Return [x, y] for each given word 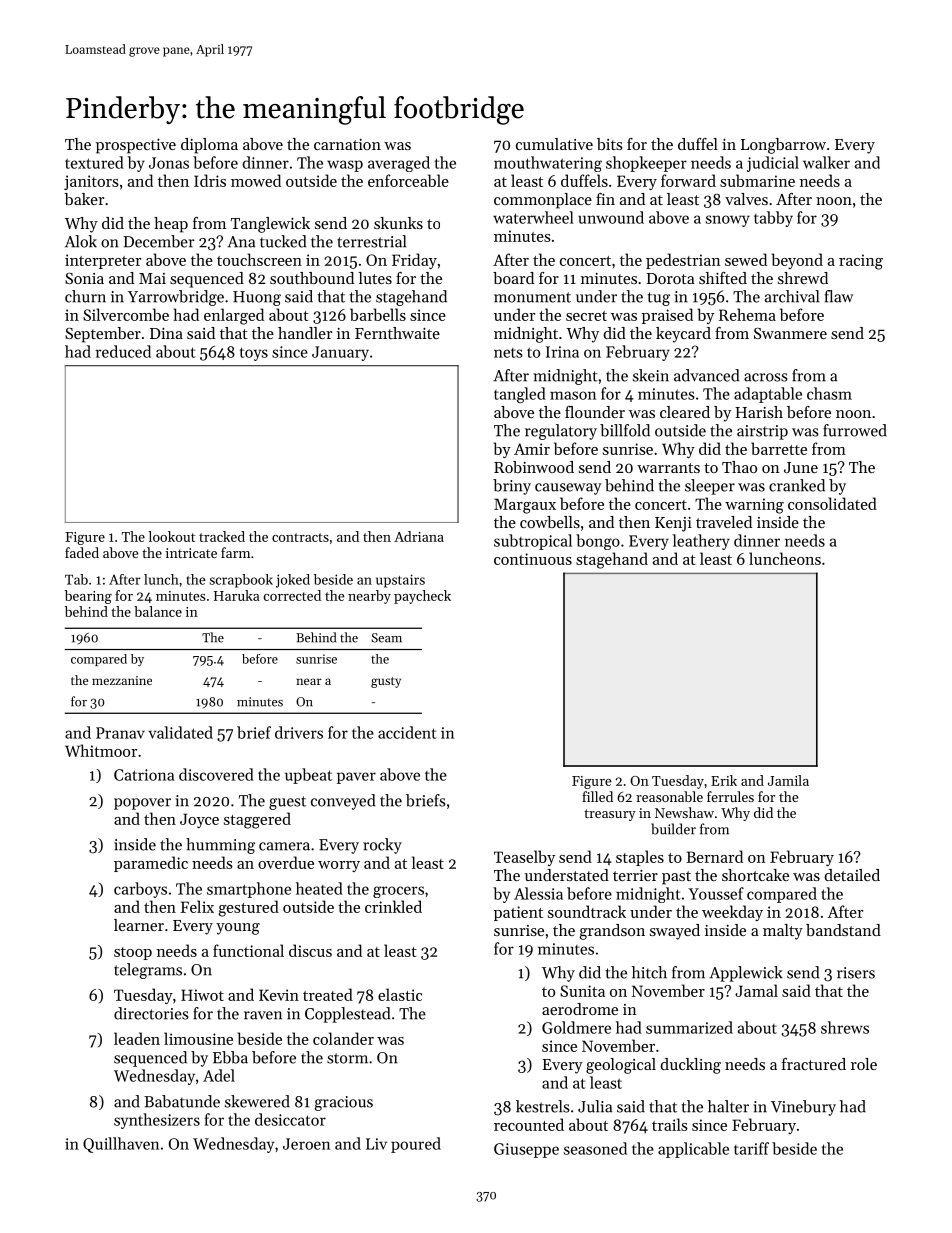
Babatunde [182, 1101]
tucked [283, 241]
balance [158, 611]
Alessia [538, 893]
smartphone [249, 890]
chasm [829, 393]
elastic [400, 994]
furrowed [855, 430]
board [513, 278]
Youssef [716, 893]
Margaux [525, 506]
